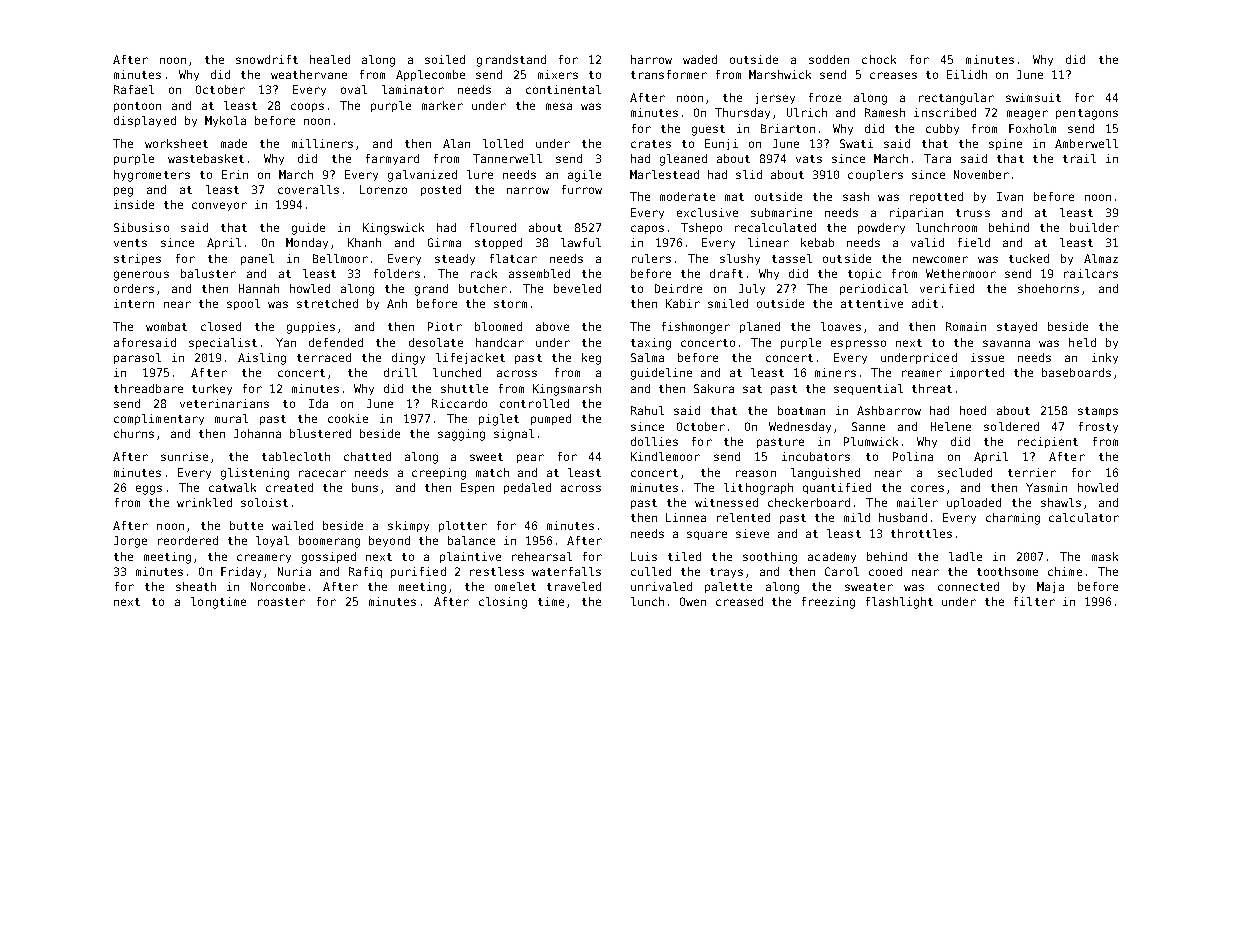 This image has width=1233, height=952. I want to click on guppies, so click(311, 328).
